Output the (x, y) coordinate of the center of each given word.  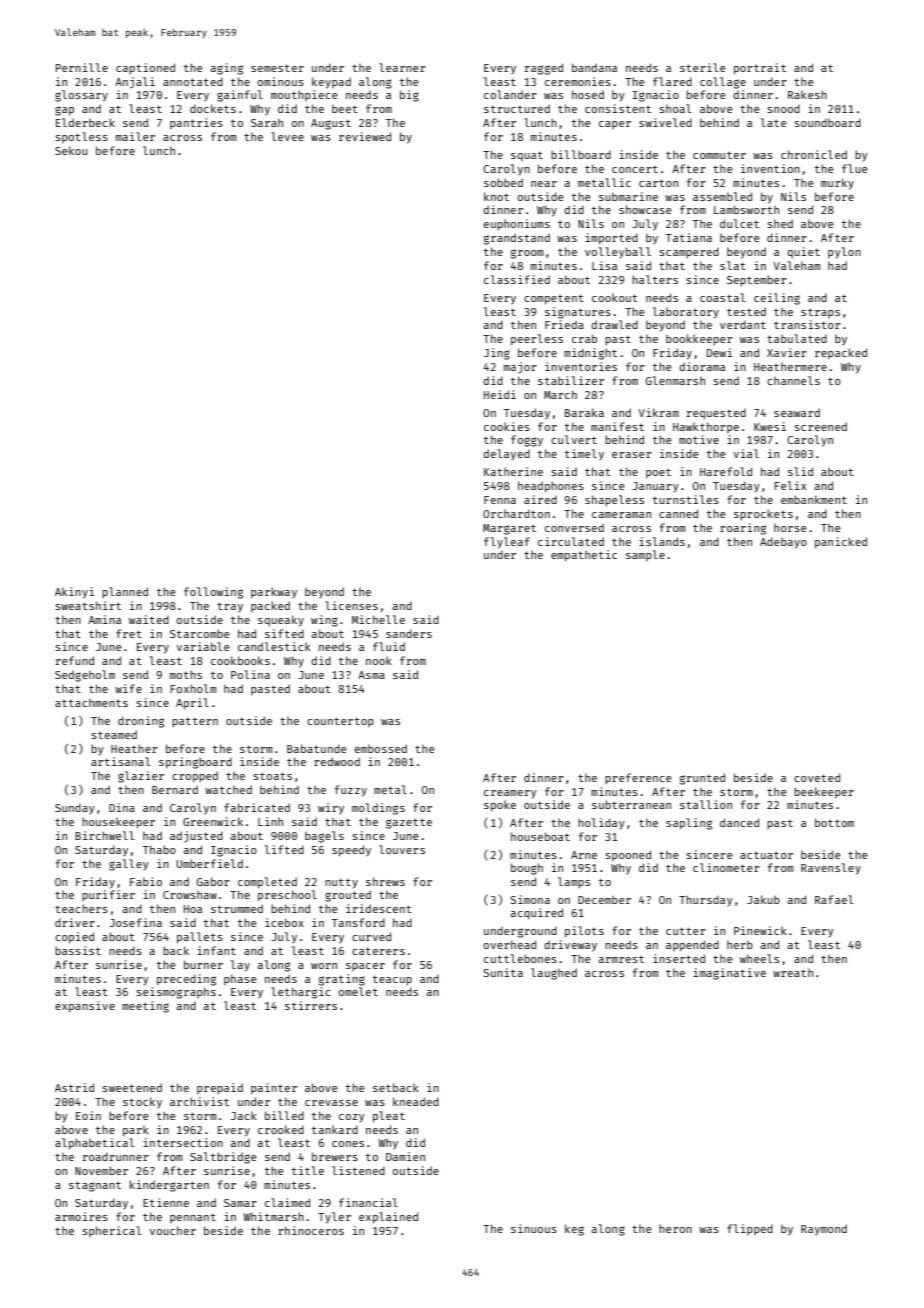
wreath (793, 973)
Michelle (378, 619)
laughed (554, 974)
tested (746, 311)
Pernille (82, 67)
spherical (111, 1231)
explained (388, 1218)
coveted (817, 777)
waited (149, 619)
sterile (703, 67)
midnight (590, 354)
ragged (544, 69)
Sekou (71, 150)
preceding (186, 980)
